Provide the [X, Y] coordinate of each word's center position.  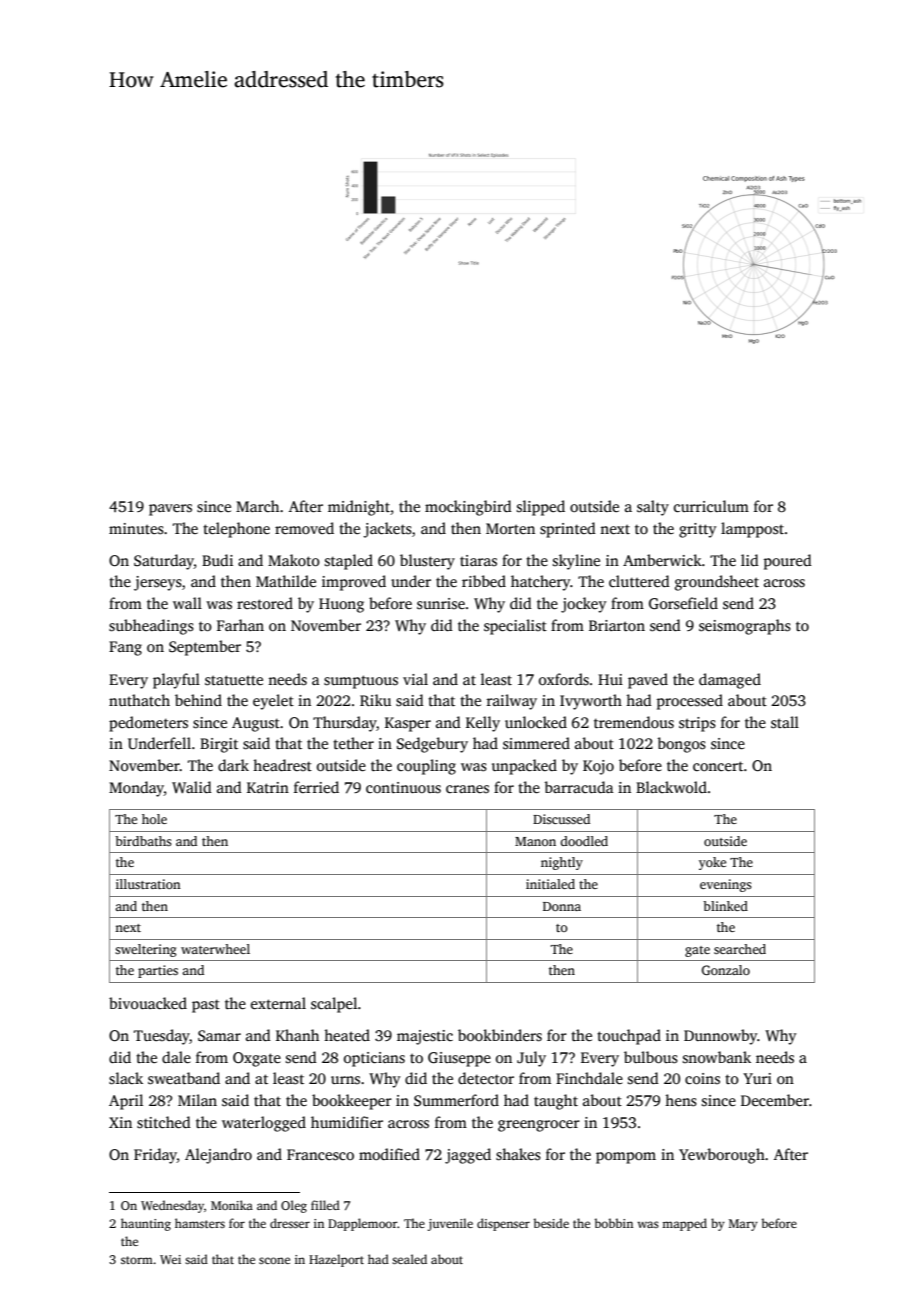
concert [718, 766]
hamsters [200, 1223]
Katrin [268, 787]
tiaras [478, 560]
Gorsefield [683, 603]
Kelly [483, 724]
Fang [125, 648]
